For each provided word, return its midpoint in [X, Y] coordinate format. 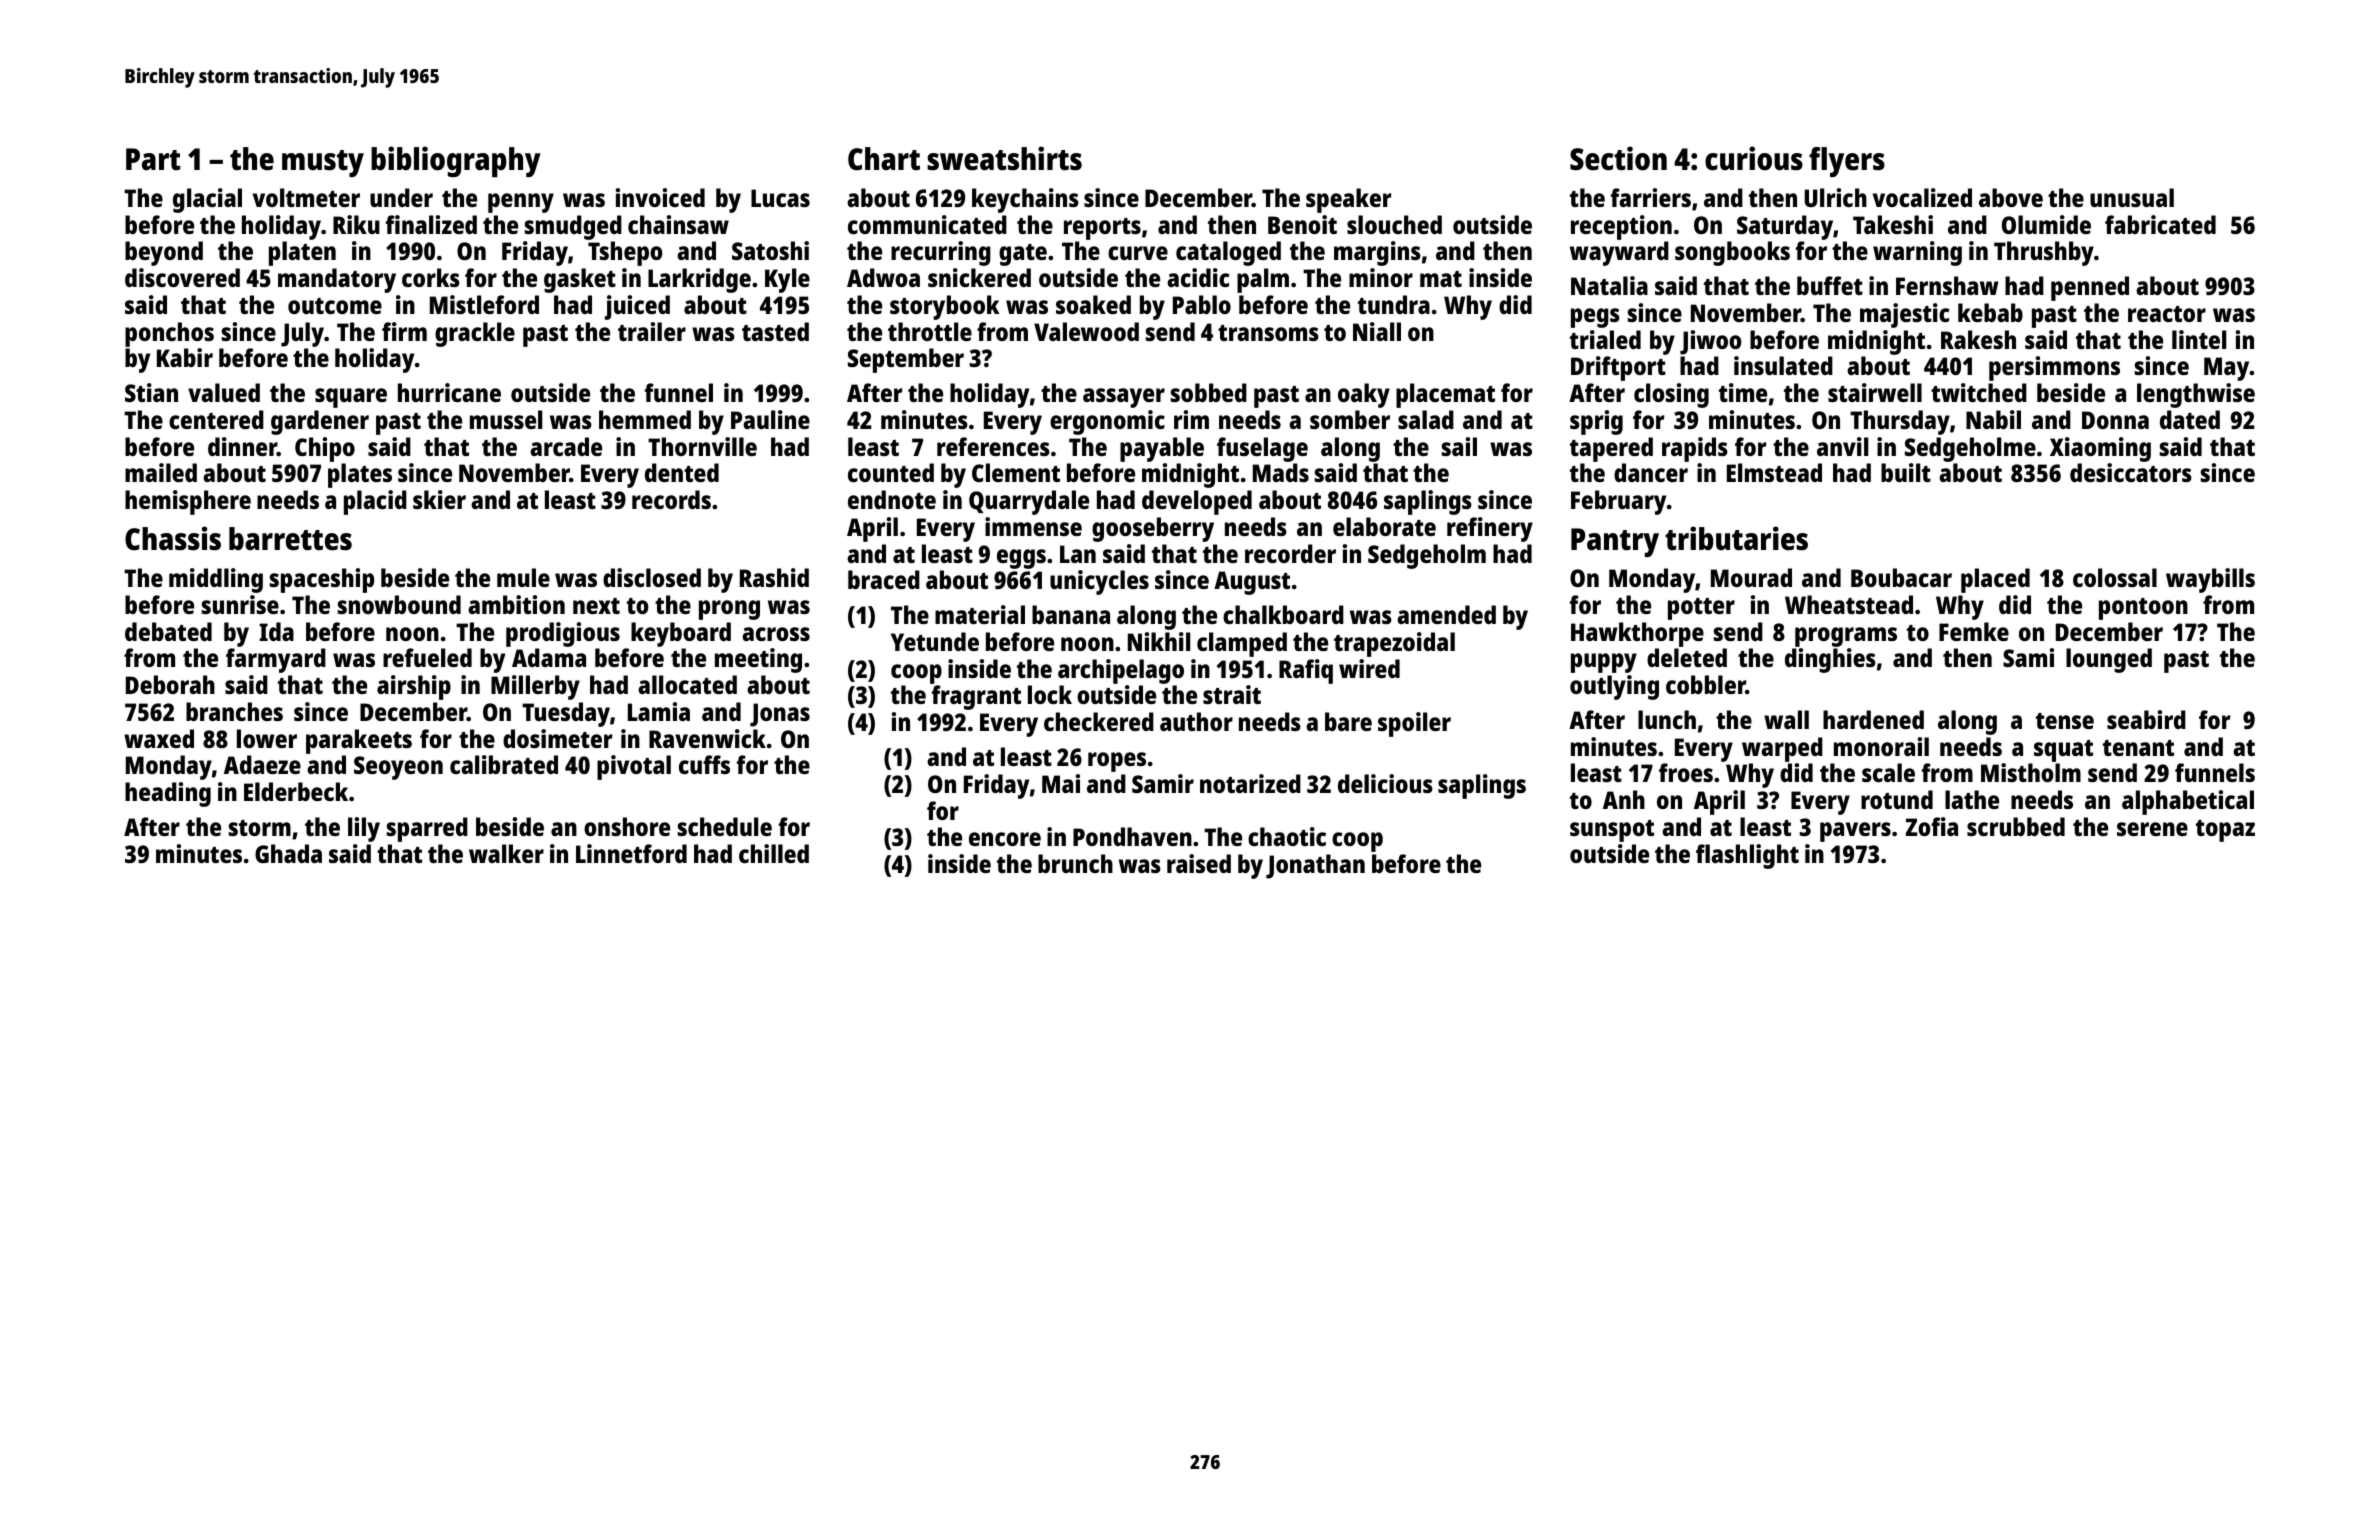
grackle [475, 334]
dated [2190, 419]
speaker [1348, 200]
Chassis [173, 538]
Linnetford [631, 853]
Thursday [1900, 422]
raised [1199, 863]
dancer [1651, 472]
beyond [164, 253]
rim [1191, 419]
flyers [1847, 162]
